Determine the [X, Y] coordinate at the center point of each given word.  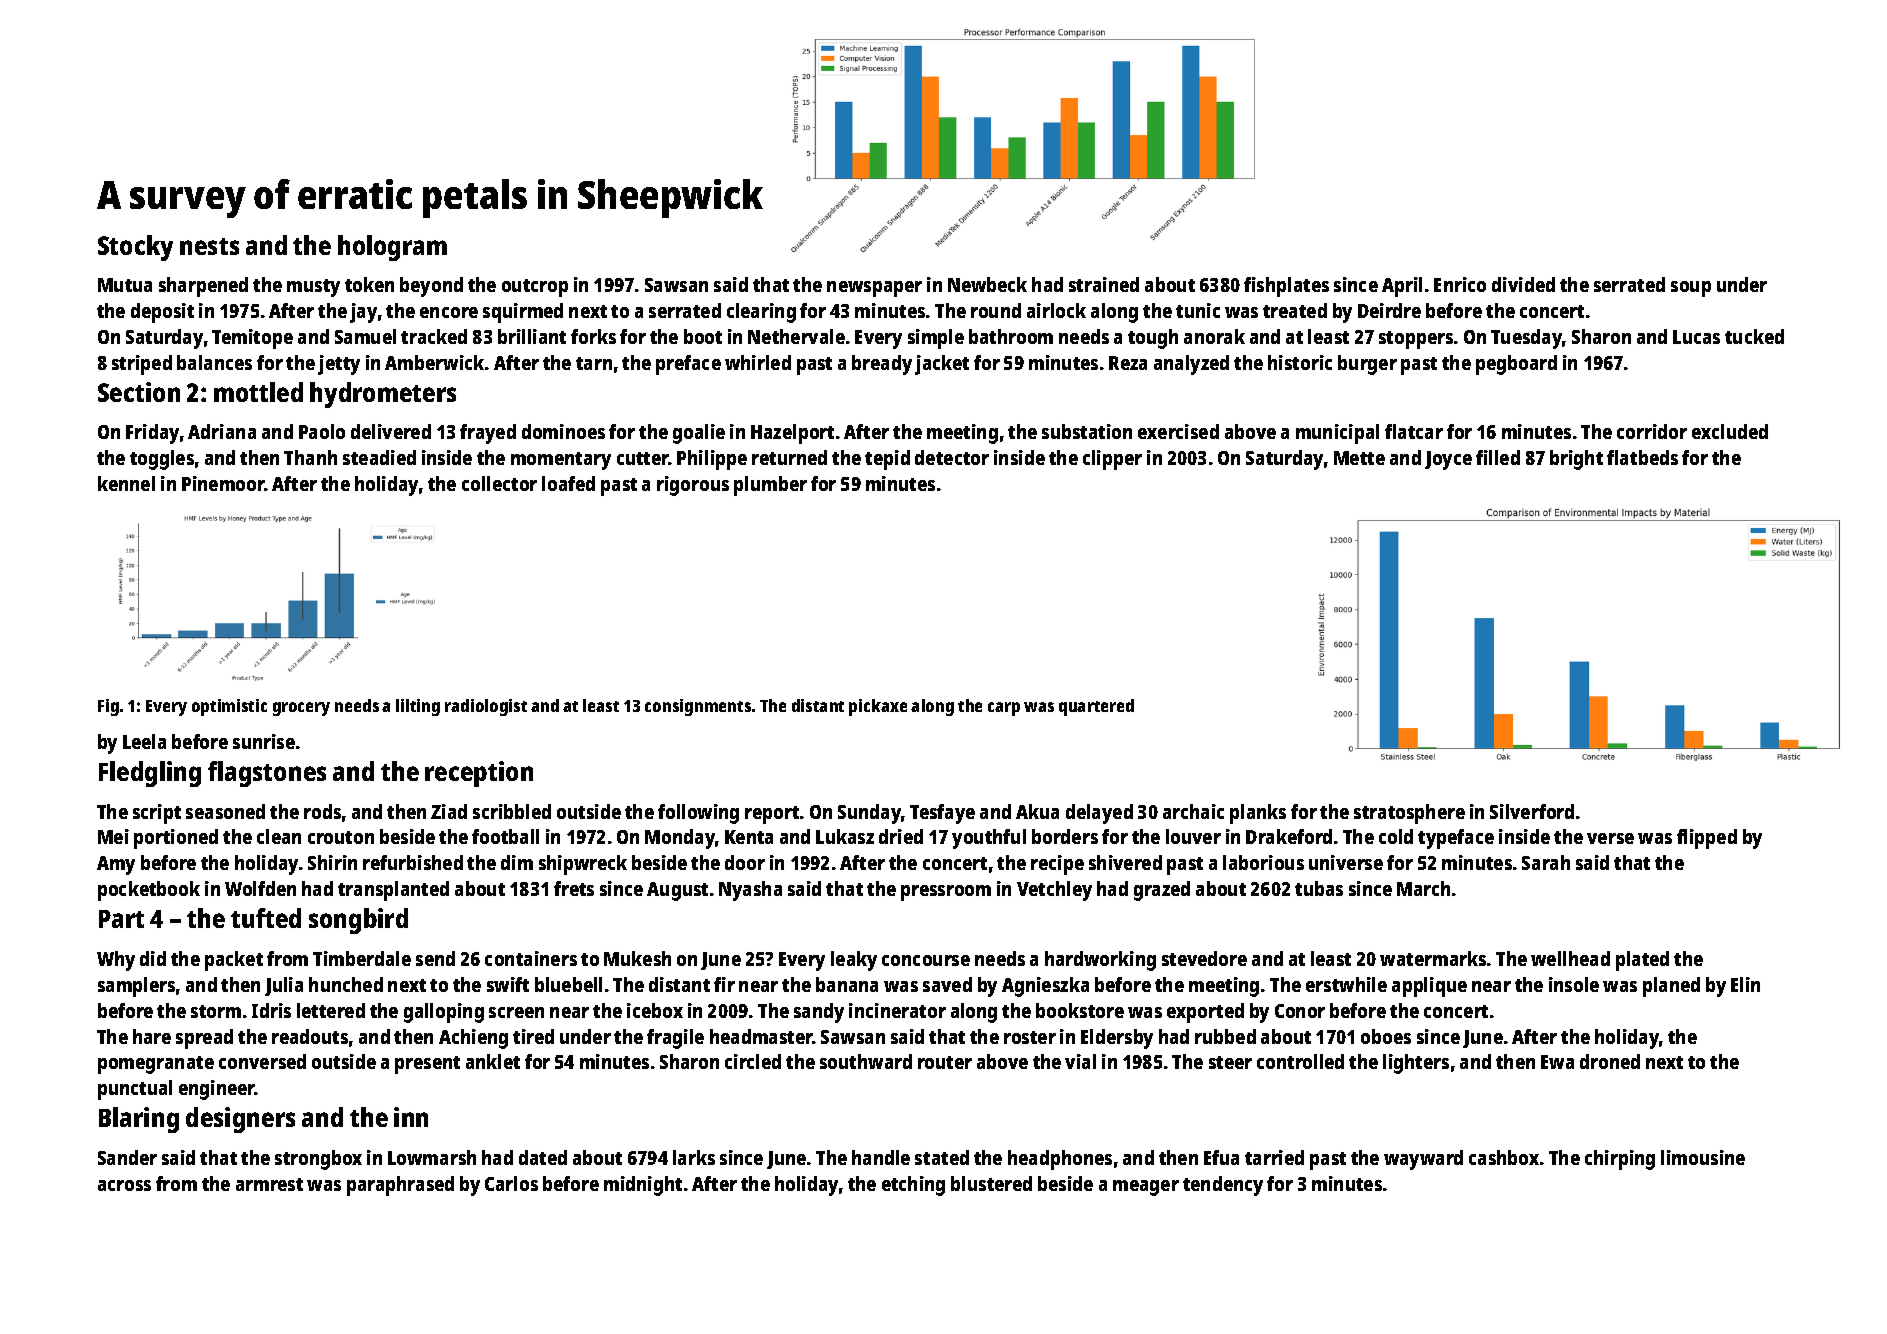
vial [1080, 1061]
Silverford [1532, 811]
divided [1523, 284]
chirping [1620, 1160]
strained [1104, 284]
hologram [392, 248]
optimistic [229, 707]
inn [411, 1117]
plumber [770, 486]
